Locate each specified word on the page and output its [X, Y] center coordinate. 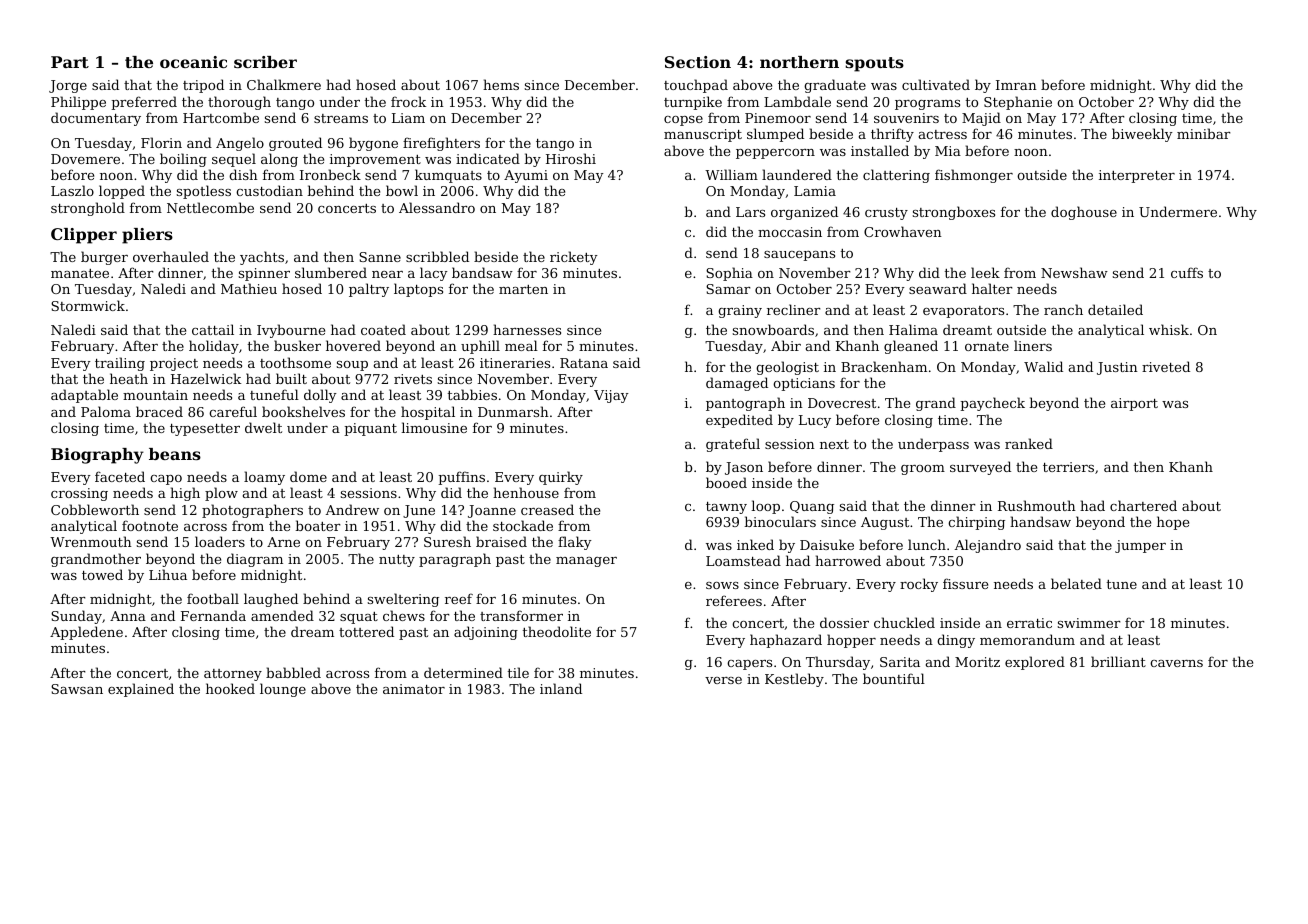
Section [698, 62]
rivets [413, 379]
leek [985, 272]
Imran [1016, 85]
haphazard [786, 641]
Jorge [68, 86]
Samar [728, 289]
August [885, 523]
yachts [262, 258]
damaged [737, 384]
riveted [1166, 366]
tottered [366, 631]
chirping [976, 523]
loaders [220, 541]
